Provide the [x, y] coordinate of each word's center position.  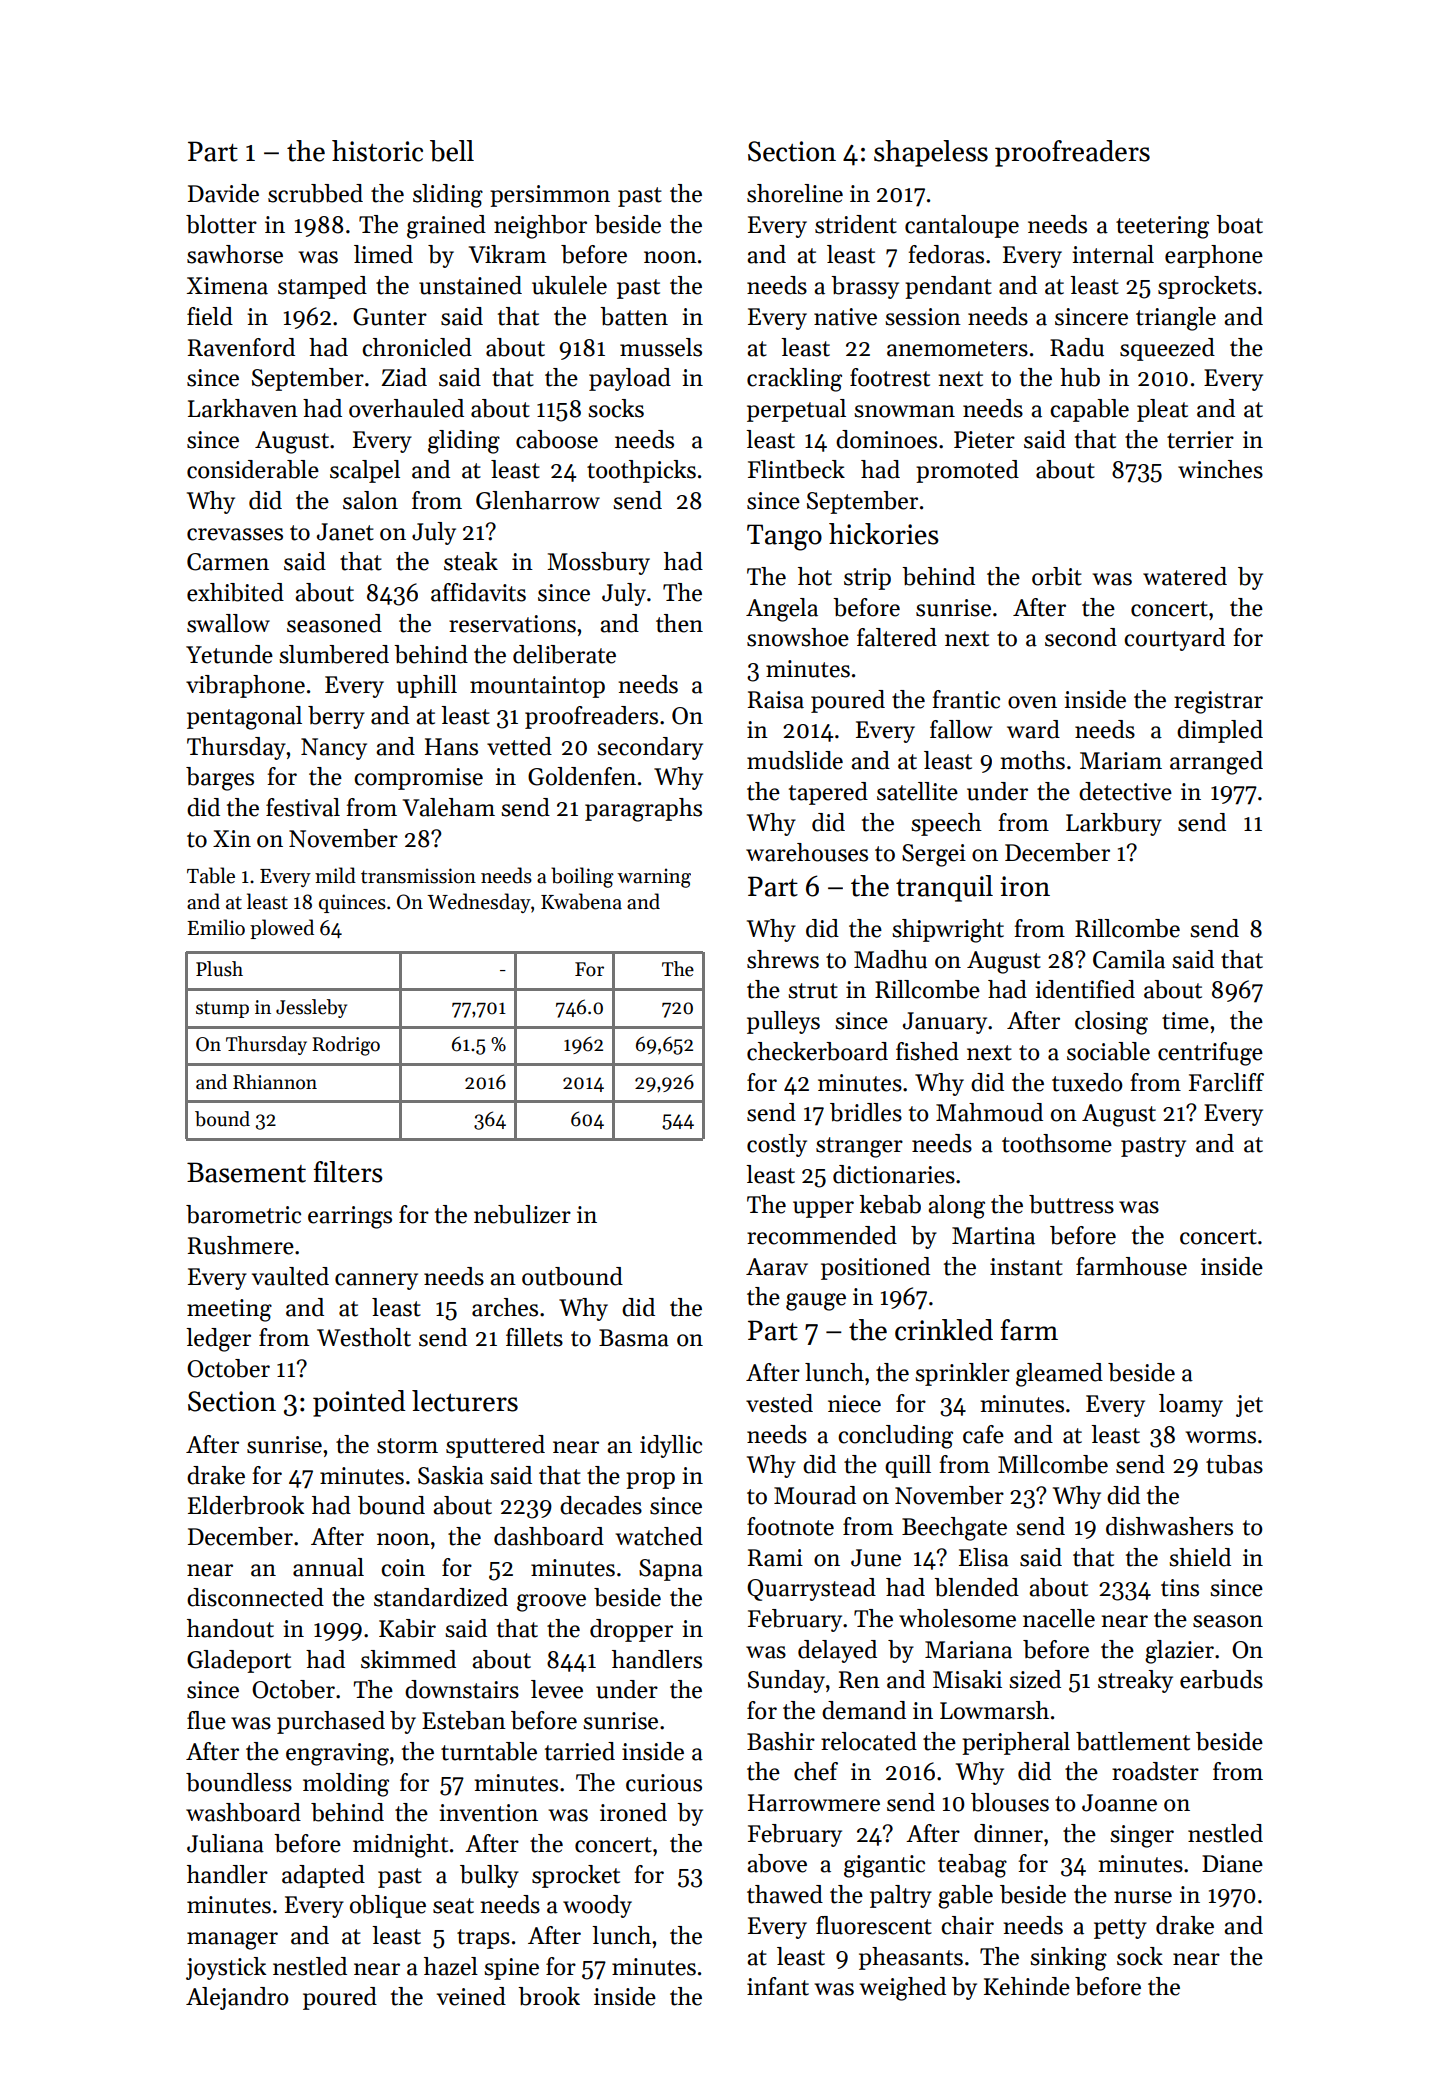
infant [778, 1986]
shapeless [931, 153]
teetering [1162, 227]
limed [383, 254]
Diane [1232, 1864]
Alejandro [237, 1998]
